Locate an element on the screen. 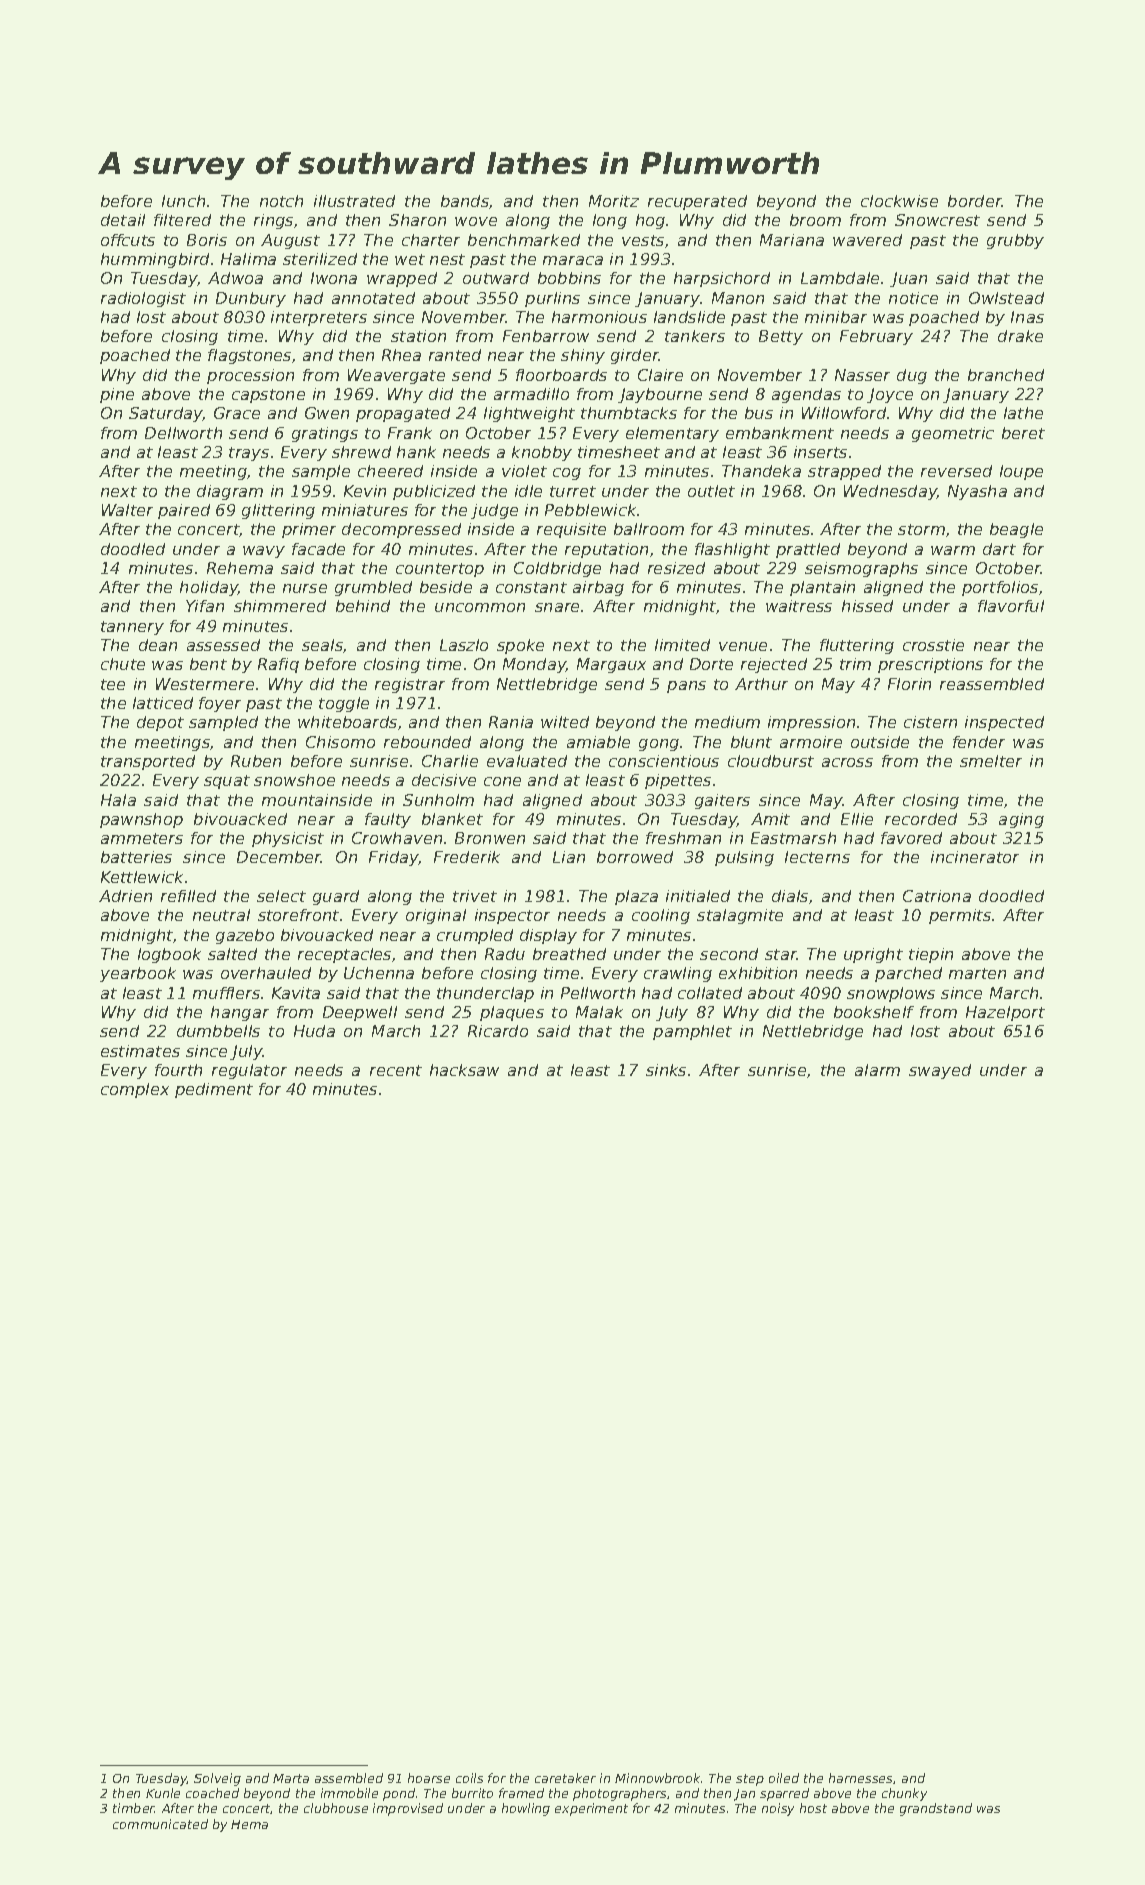  Adrien is located at coordinates (125, 896).
